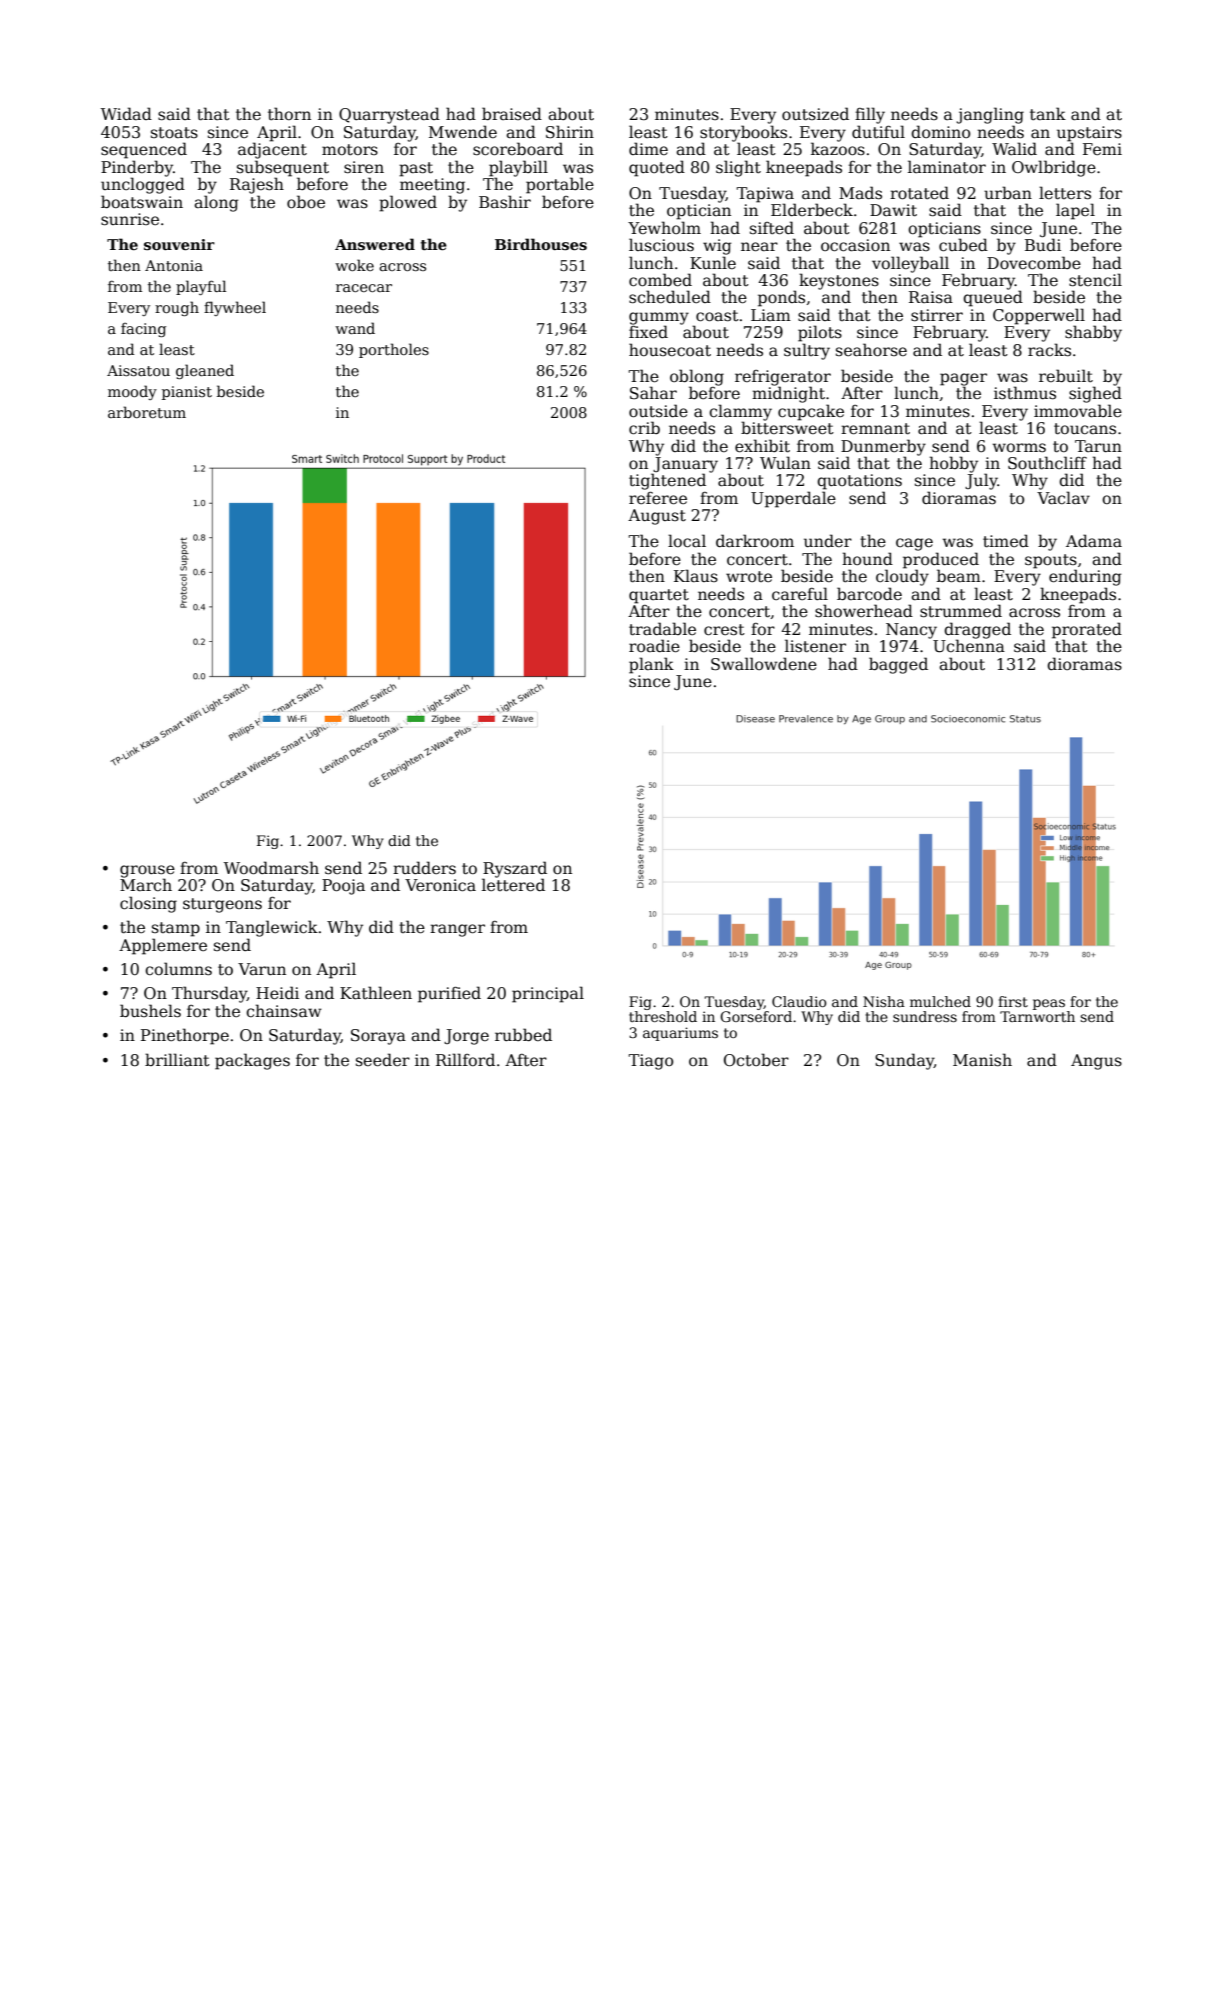  Describe the element at coordinates (815, 113) in the page. I see `outsized` at that location.
